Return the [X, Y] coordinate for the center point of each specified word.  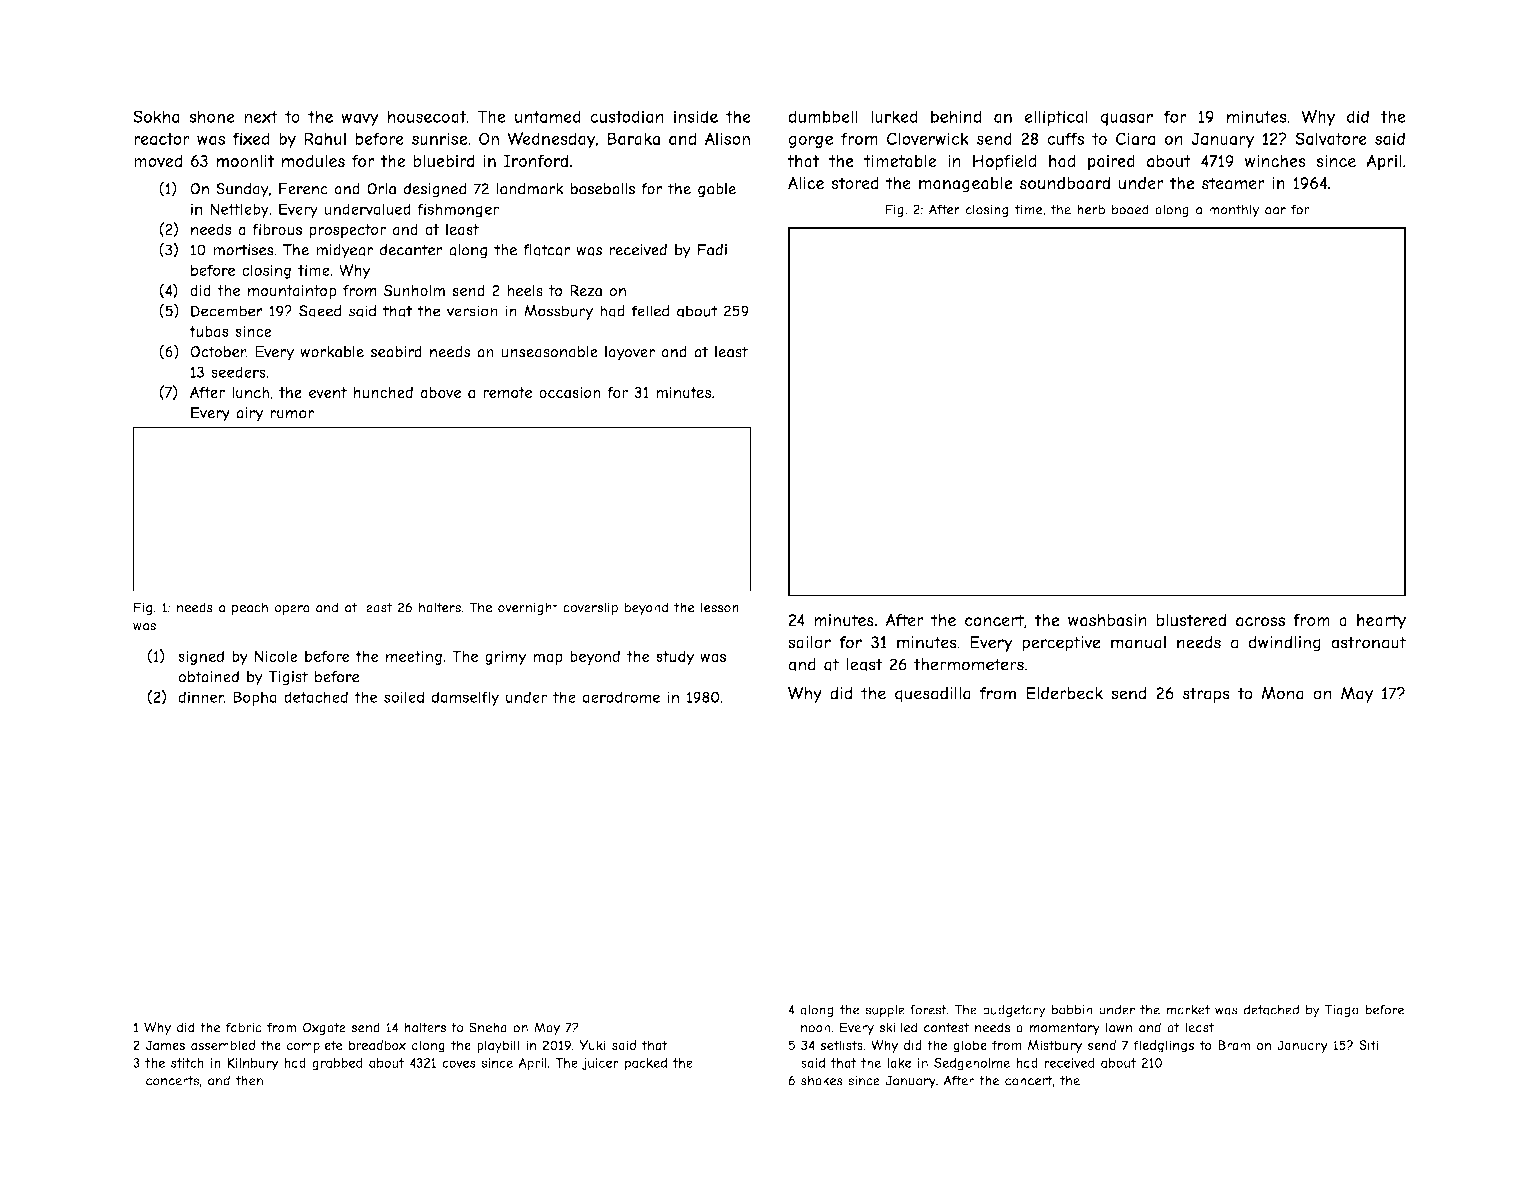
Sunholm [414, 291]
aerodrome [621, 697]
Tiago [1342, 1010]
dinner [201, 697]
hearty [1381, 622]
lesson [720, 607]
